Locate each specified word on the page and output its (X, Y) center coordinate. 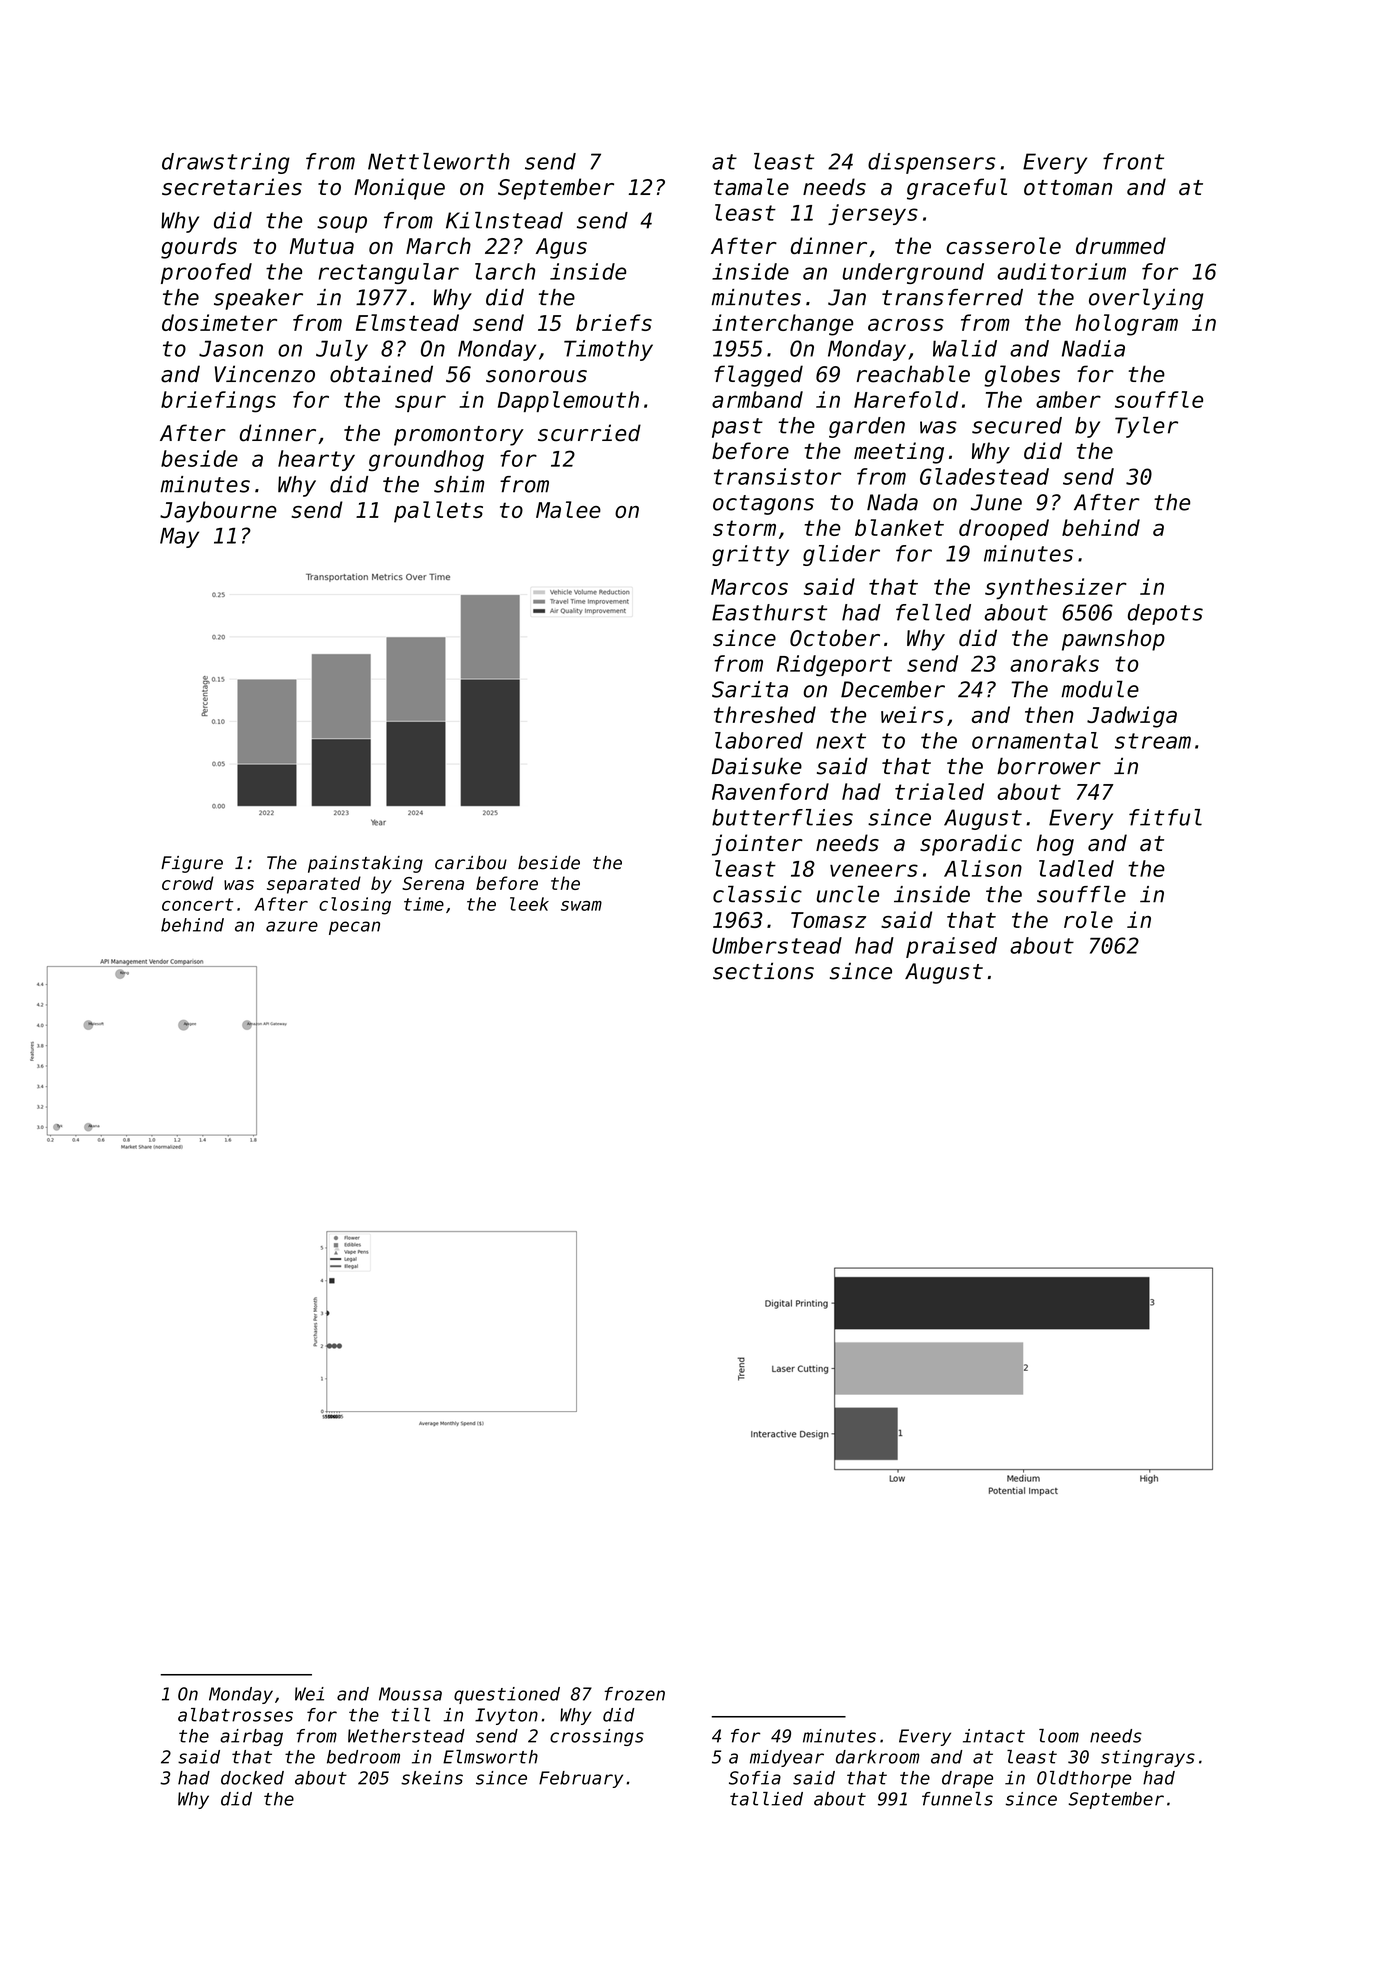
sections (763, 971)
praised (951, 947)
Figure (192, 864)
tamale (751, 187)
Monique (399, 189)
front (1133, 161)
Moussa (410, 1694)
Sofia (755, 1778)
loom (1059, 1736)
